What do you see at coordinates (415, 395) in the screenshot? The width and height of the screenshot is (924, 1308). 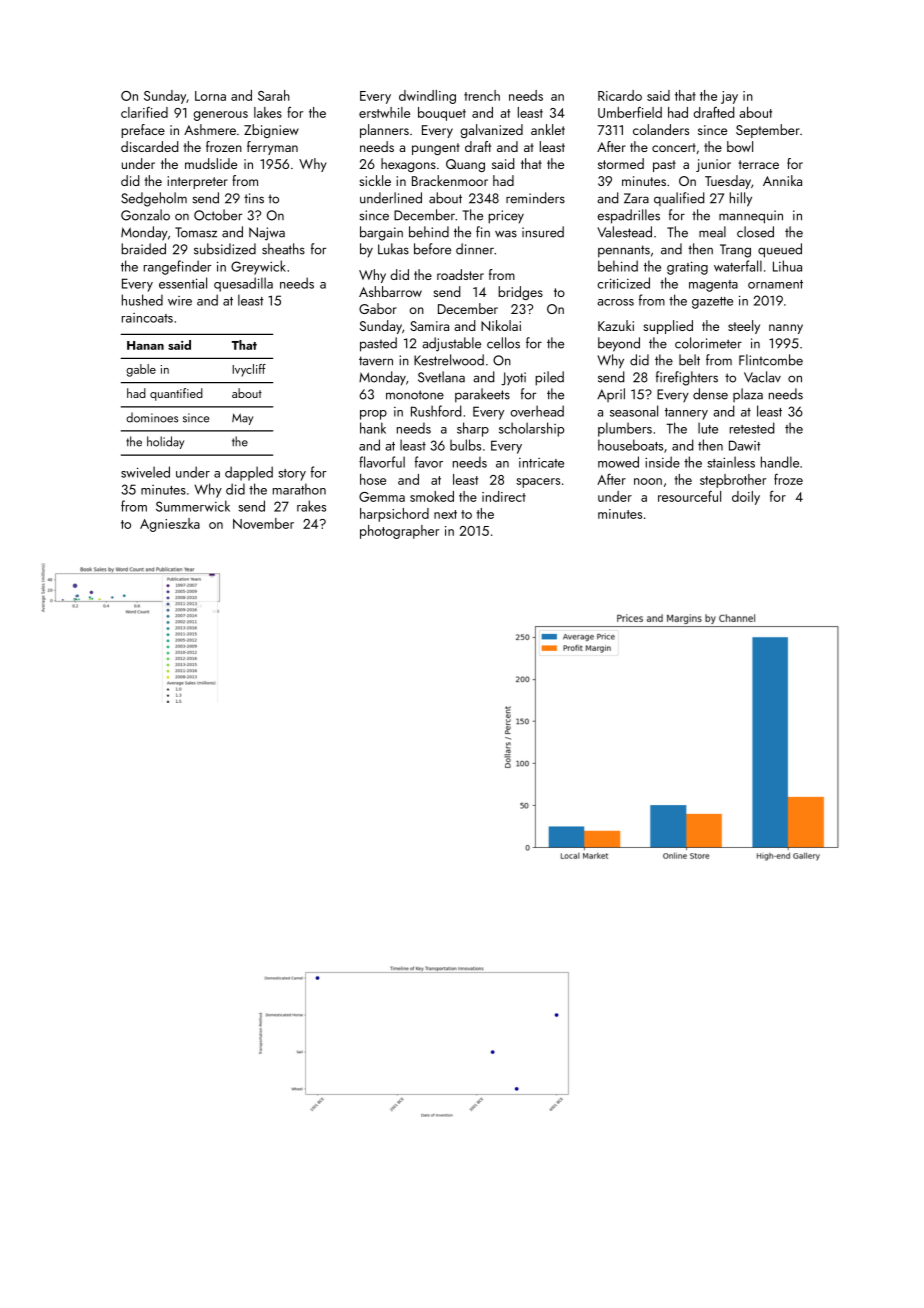 I see `monotone` at bounding box center [415, 395].
